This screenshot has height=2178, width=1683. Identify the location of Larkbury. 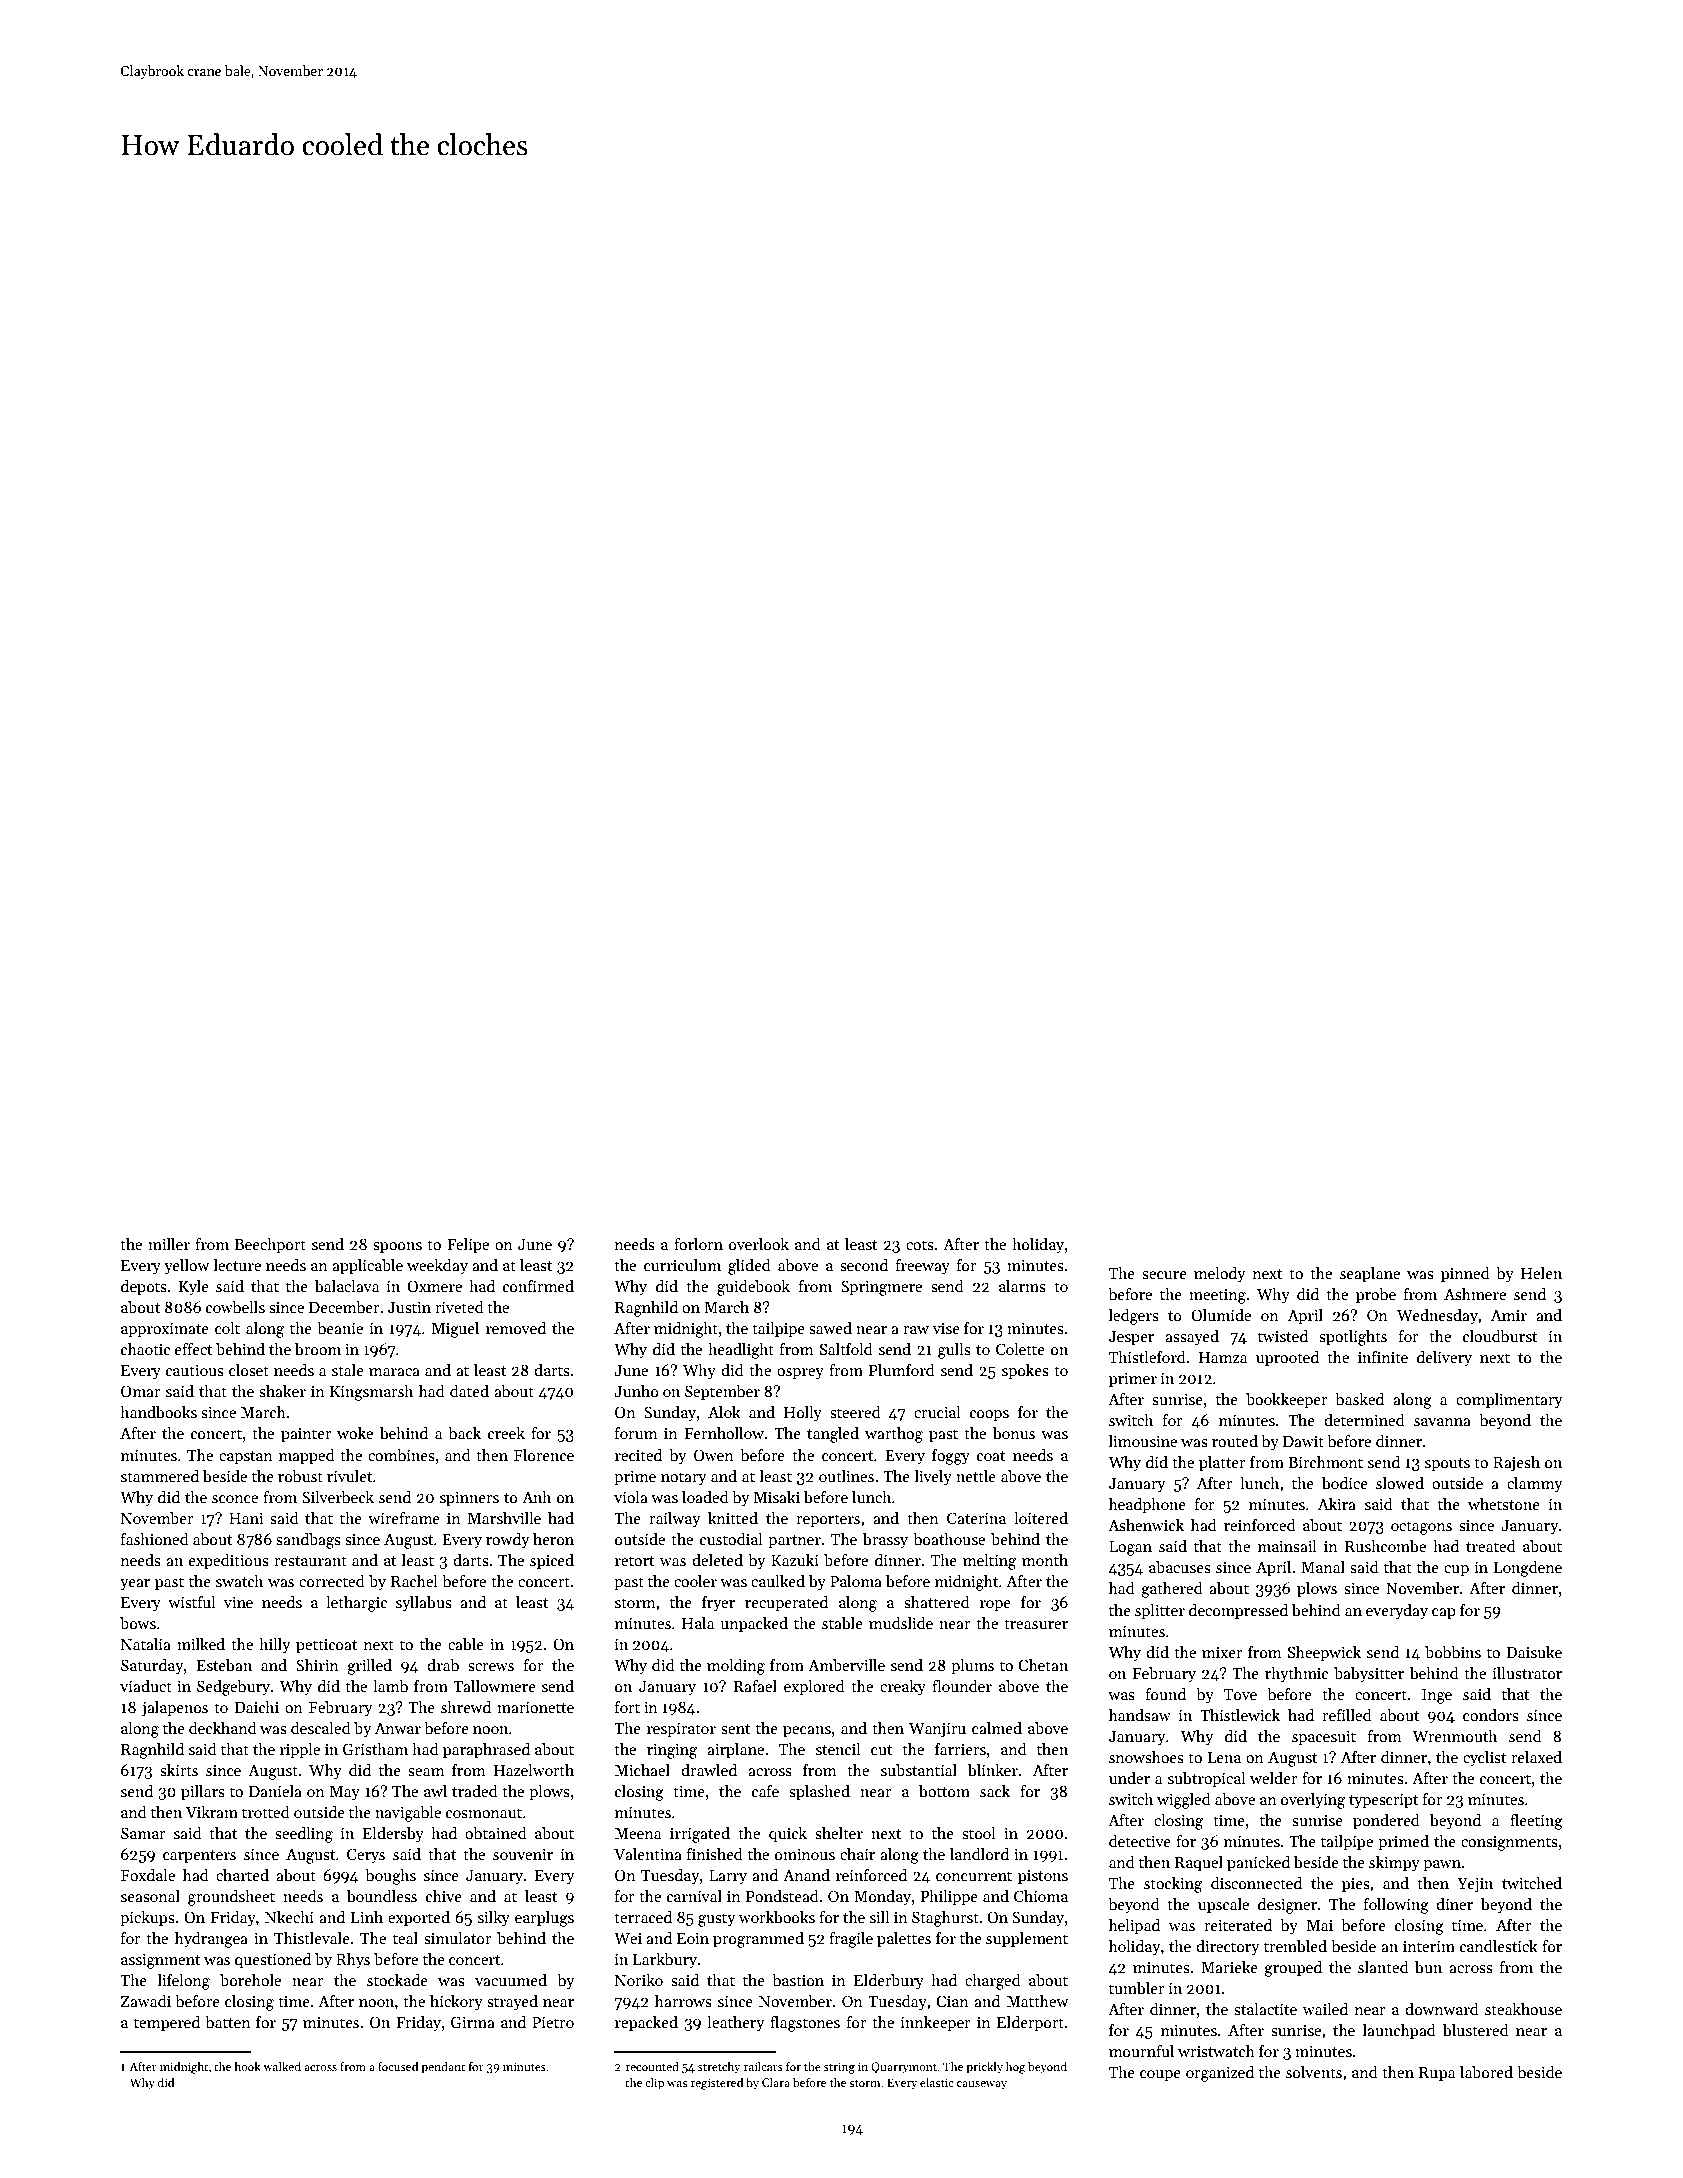
(665, 1961).
